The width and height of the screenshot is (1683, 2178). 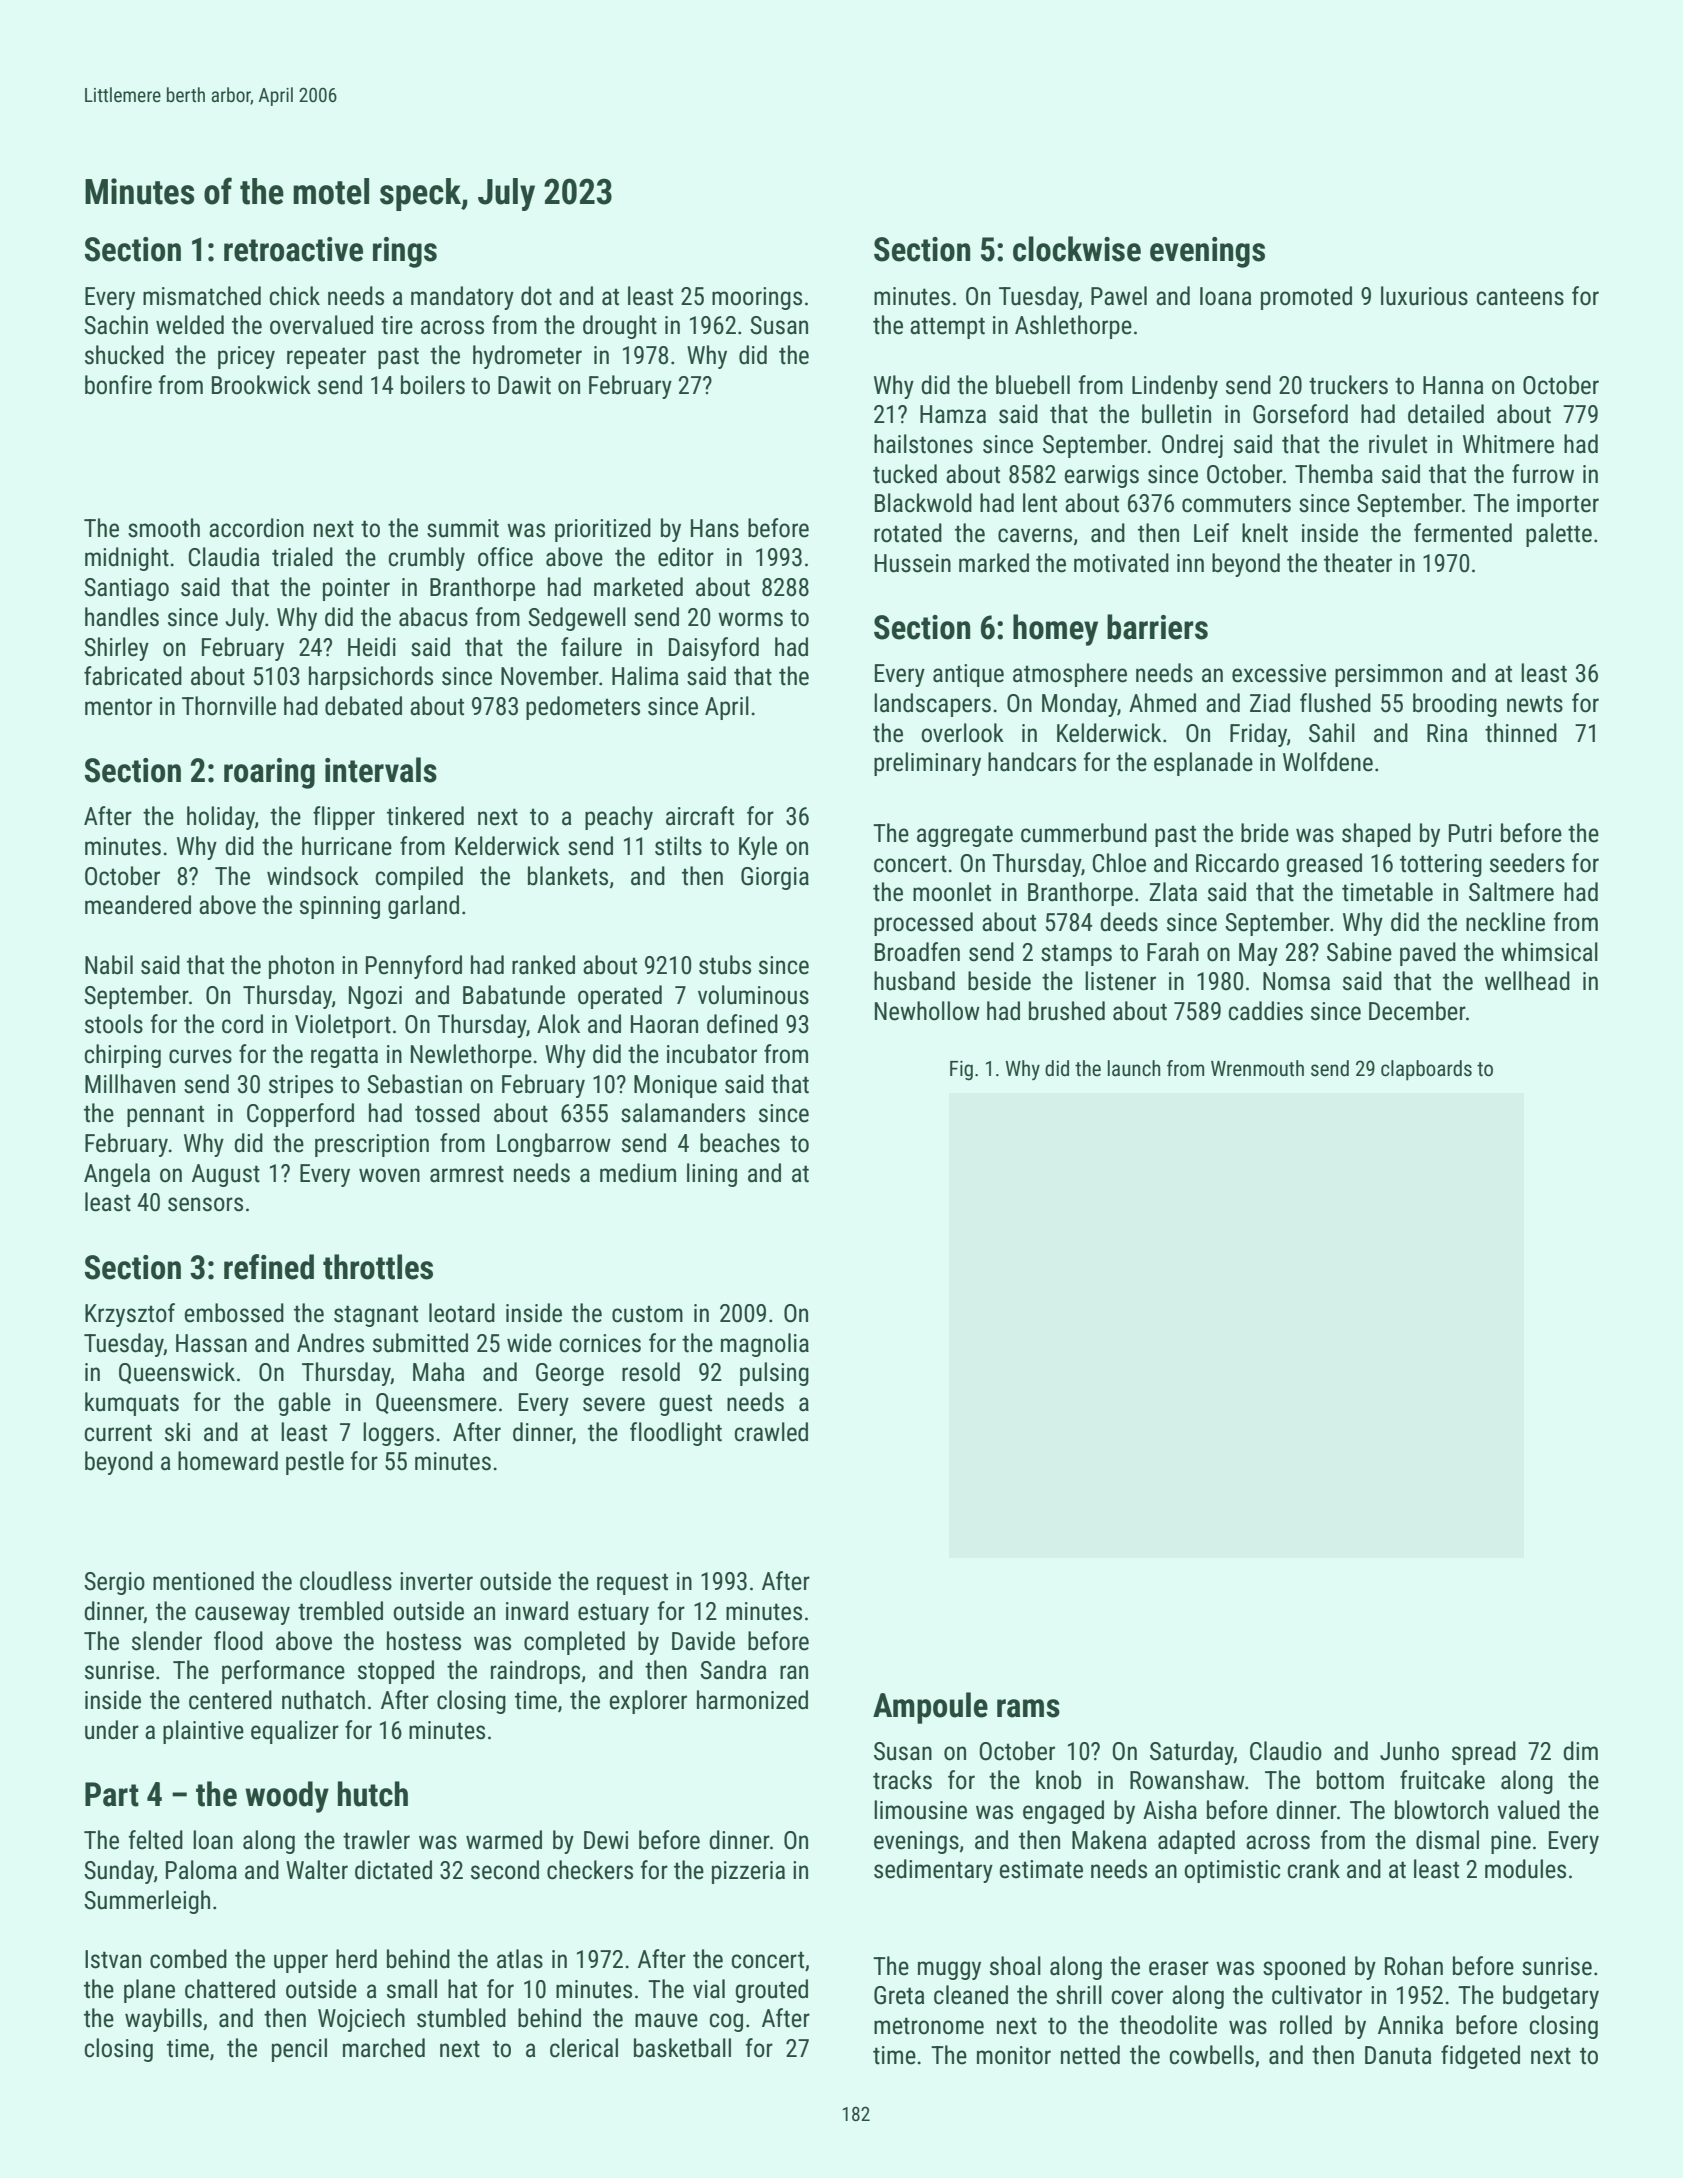 What do you see at coordinates (1211, 2055) in the screenshot?
I see `cowbells` at bounding box center [1211, 2055].
